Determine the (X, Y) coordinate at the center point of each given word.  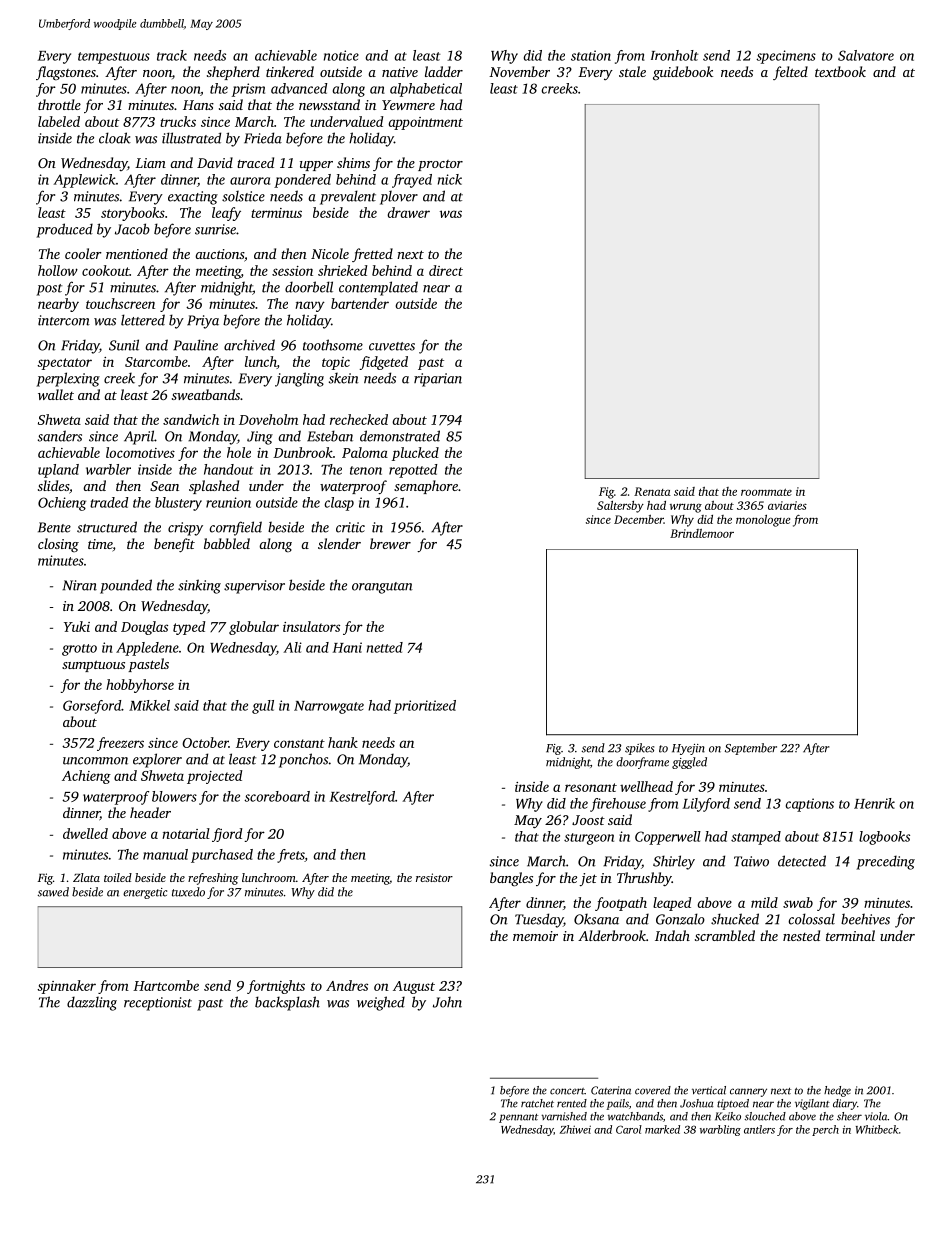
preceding (885, 862)
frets (291, 856)
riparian (438, 380)
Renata (652, 491)
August (414, 987)
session (292, 271)
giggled (689, 763)
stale (632, 71)
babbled (227, 543)
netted (385, 647)
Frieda (263, 138)
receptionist (158, 1004)
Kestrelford (362, 798)
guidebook (683, 73)
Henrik (874, 803)
